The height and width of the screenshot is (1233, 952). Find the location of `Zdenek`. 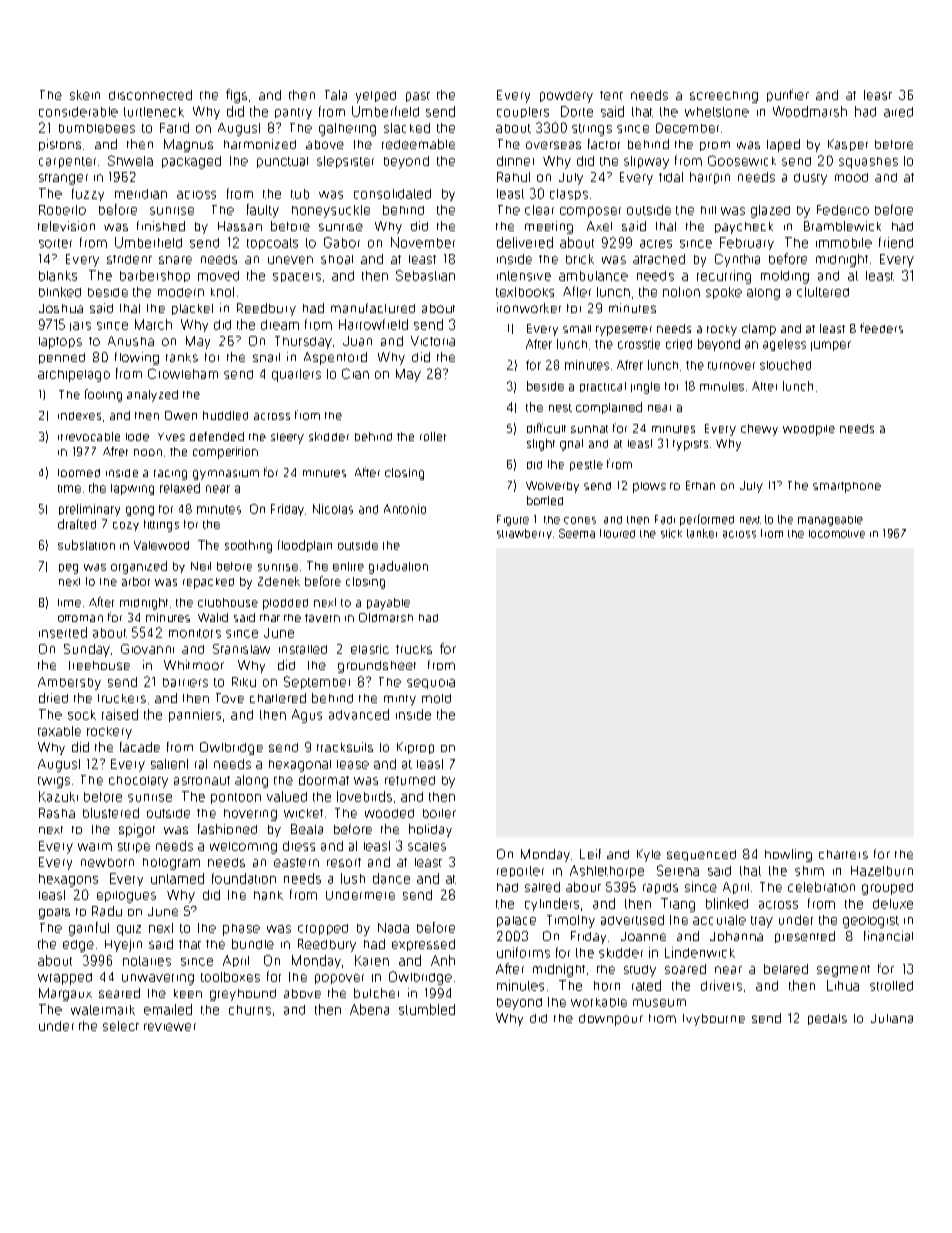

Zdenek is located at coordinates (279, 581).
